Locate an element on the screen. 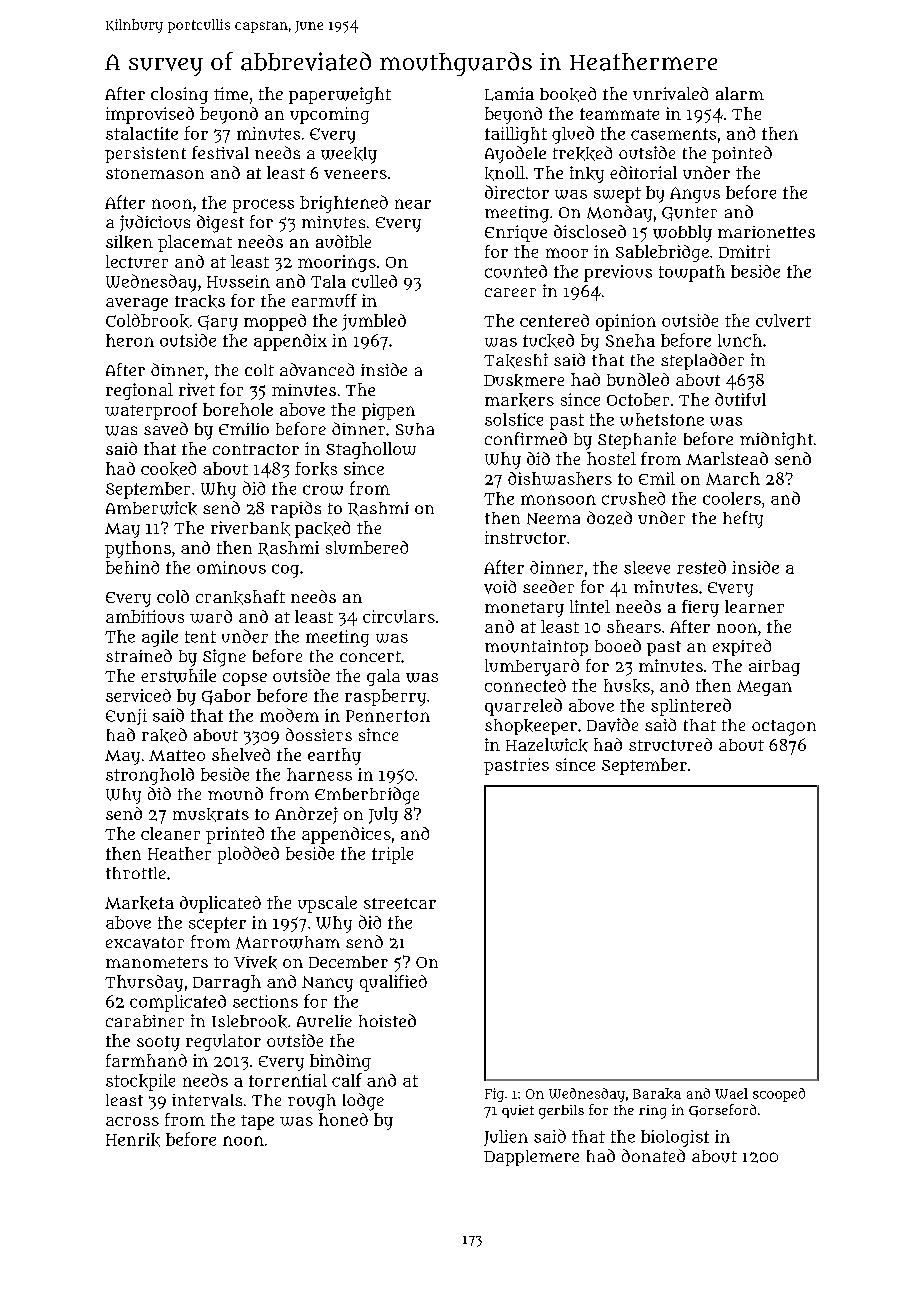 Image resolution: width=924 pixels, height=1314 pixels. paperweight is located at coordinates (340, 95).
